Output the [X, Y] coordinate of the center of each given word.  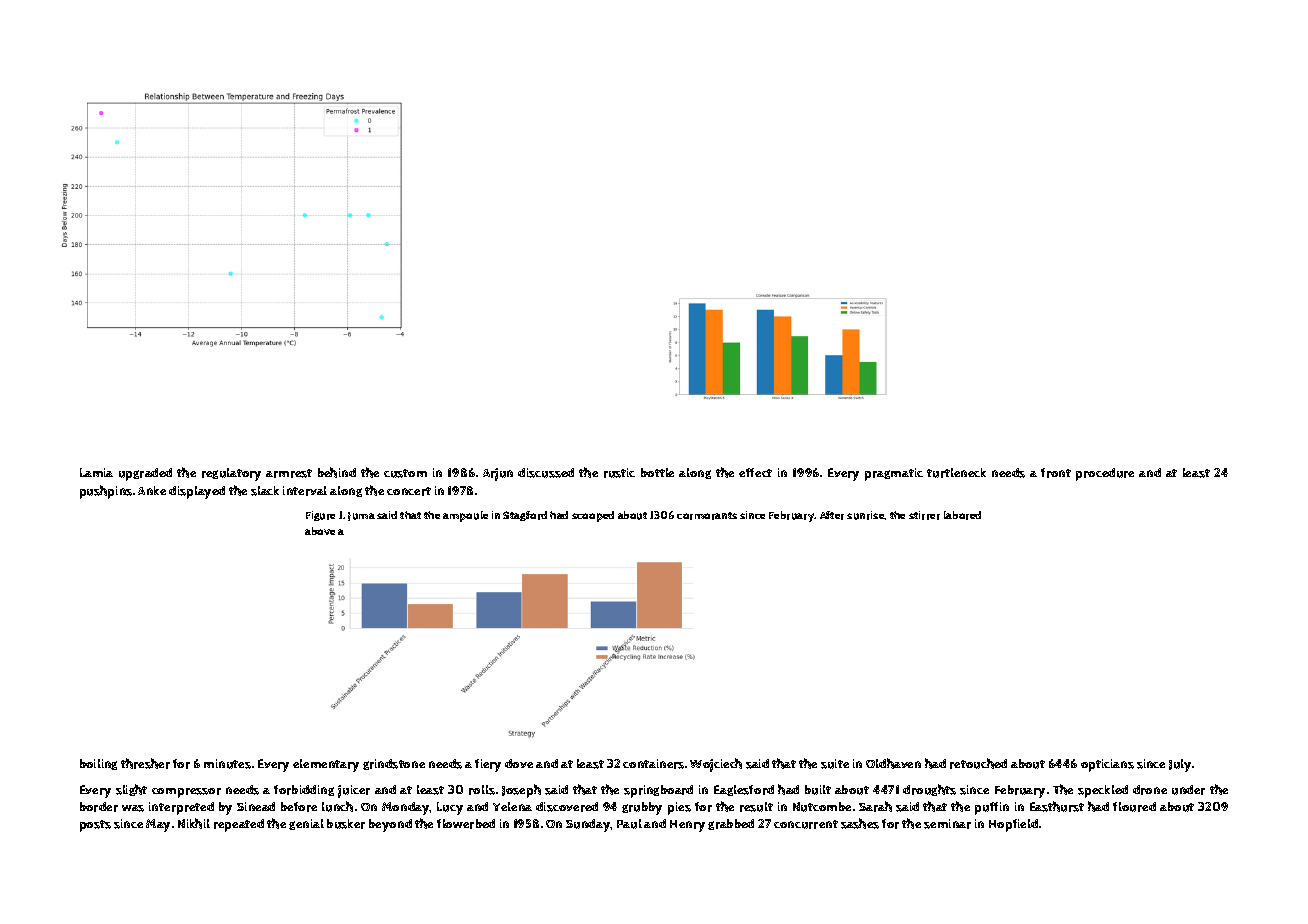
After [832, 515]
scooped [593, 516]
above [320, 531]
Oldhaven [893, 763]
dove [519, 763]
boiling [98, 764]
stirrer [924, 515]
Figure [320, 516]
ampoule [465, 516]
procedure [1105, 474]
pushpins [106, 492]
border [99, 807]
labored [962, 515]
